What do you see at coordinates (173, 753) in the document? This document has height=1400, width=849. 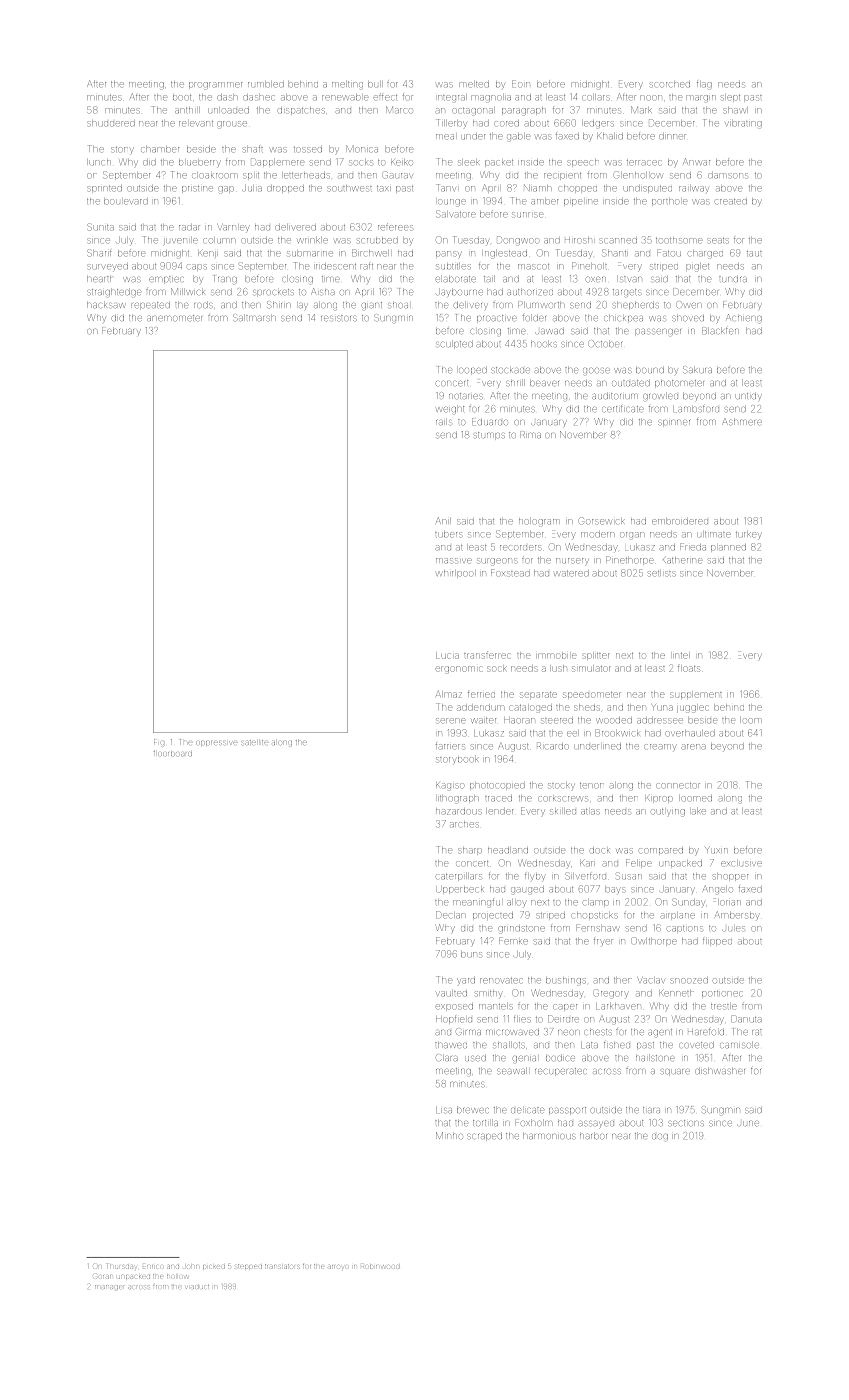 I see `floorboard` at bounding box center [173, 753].
